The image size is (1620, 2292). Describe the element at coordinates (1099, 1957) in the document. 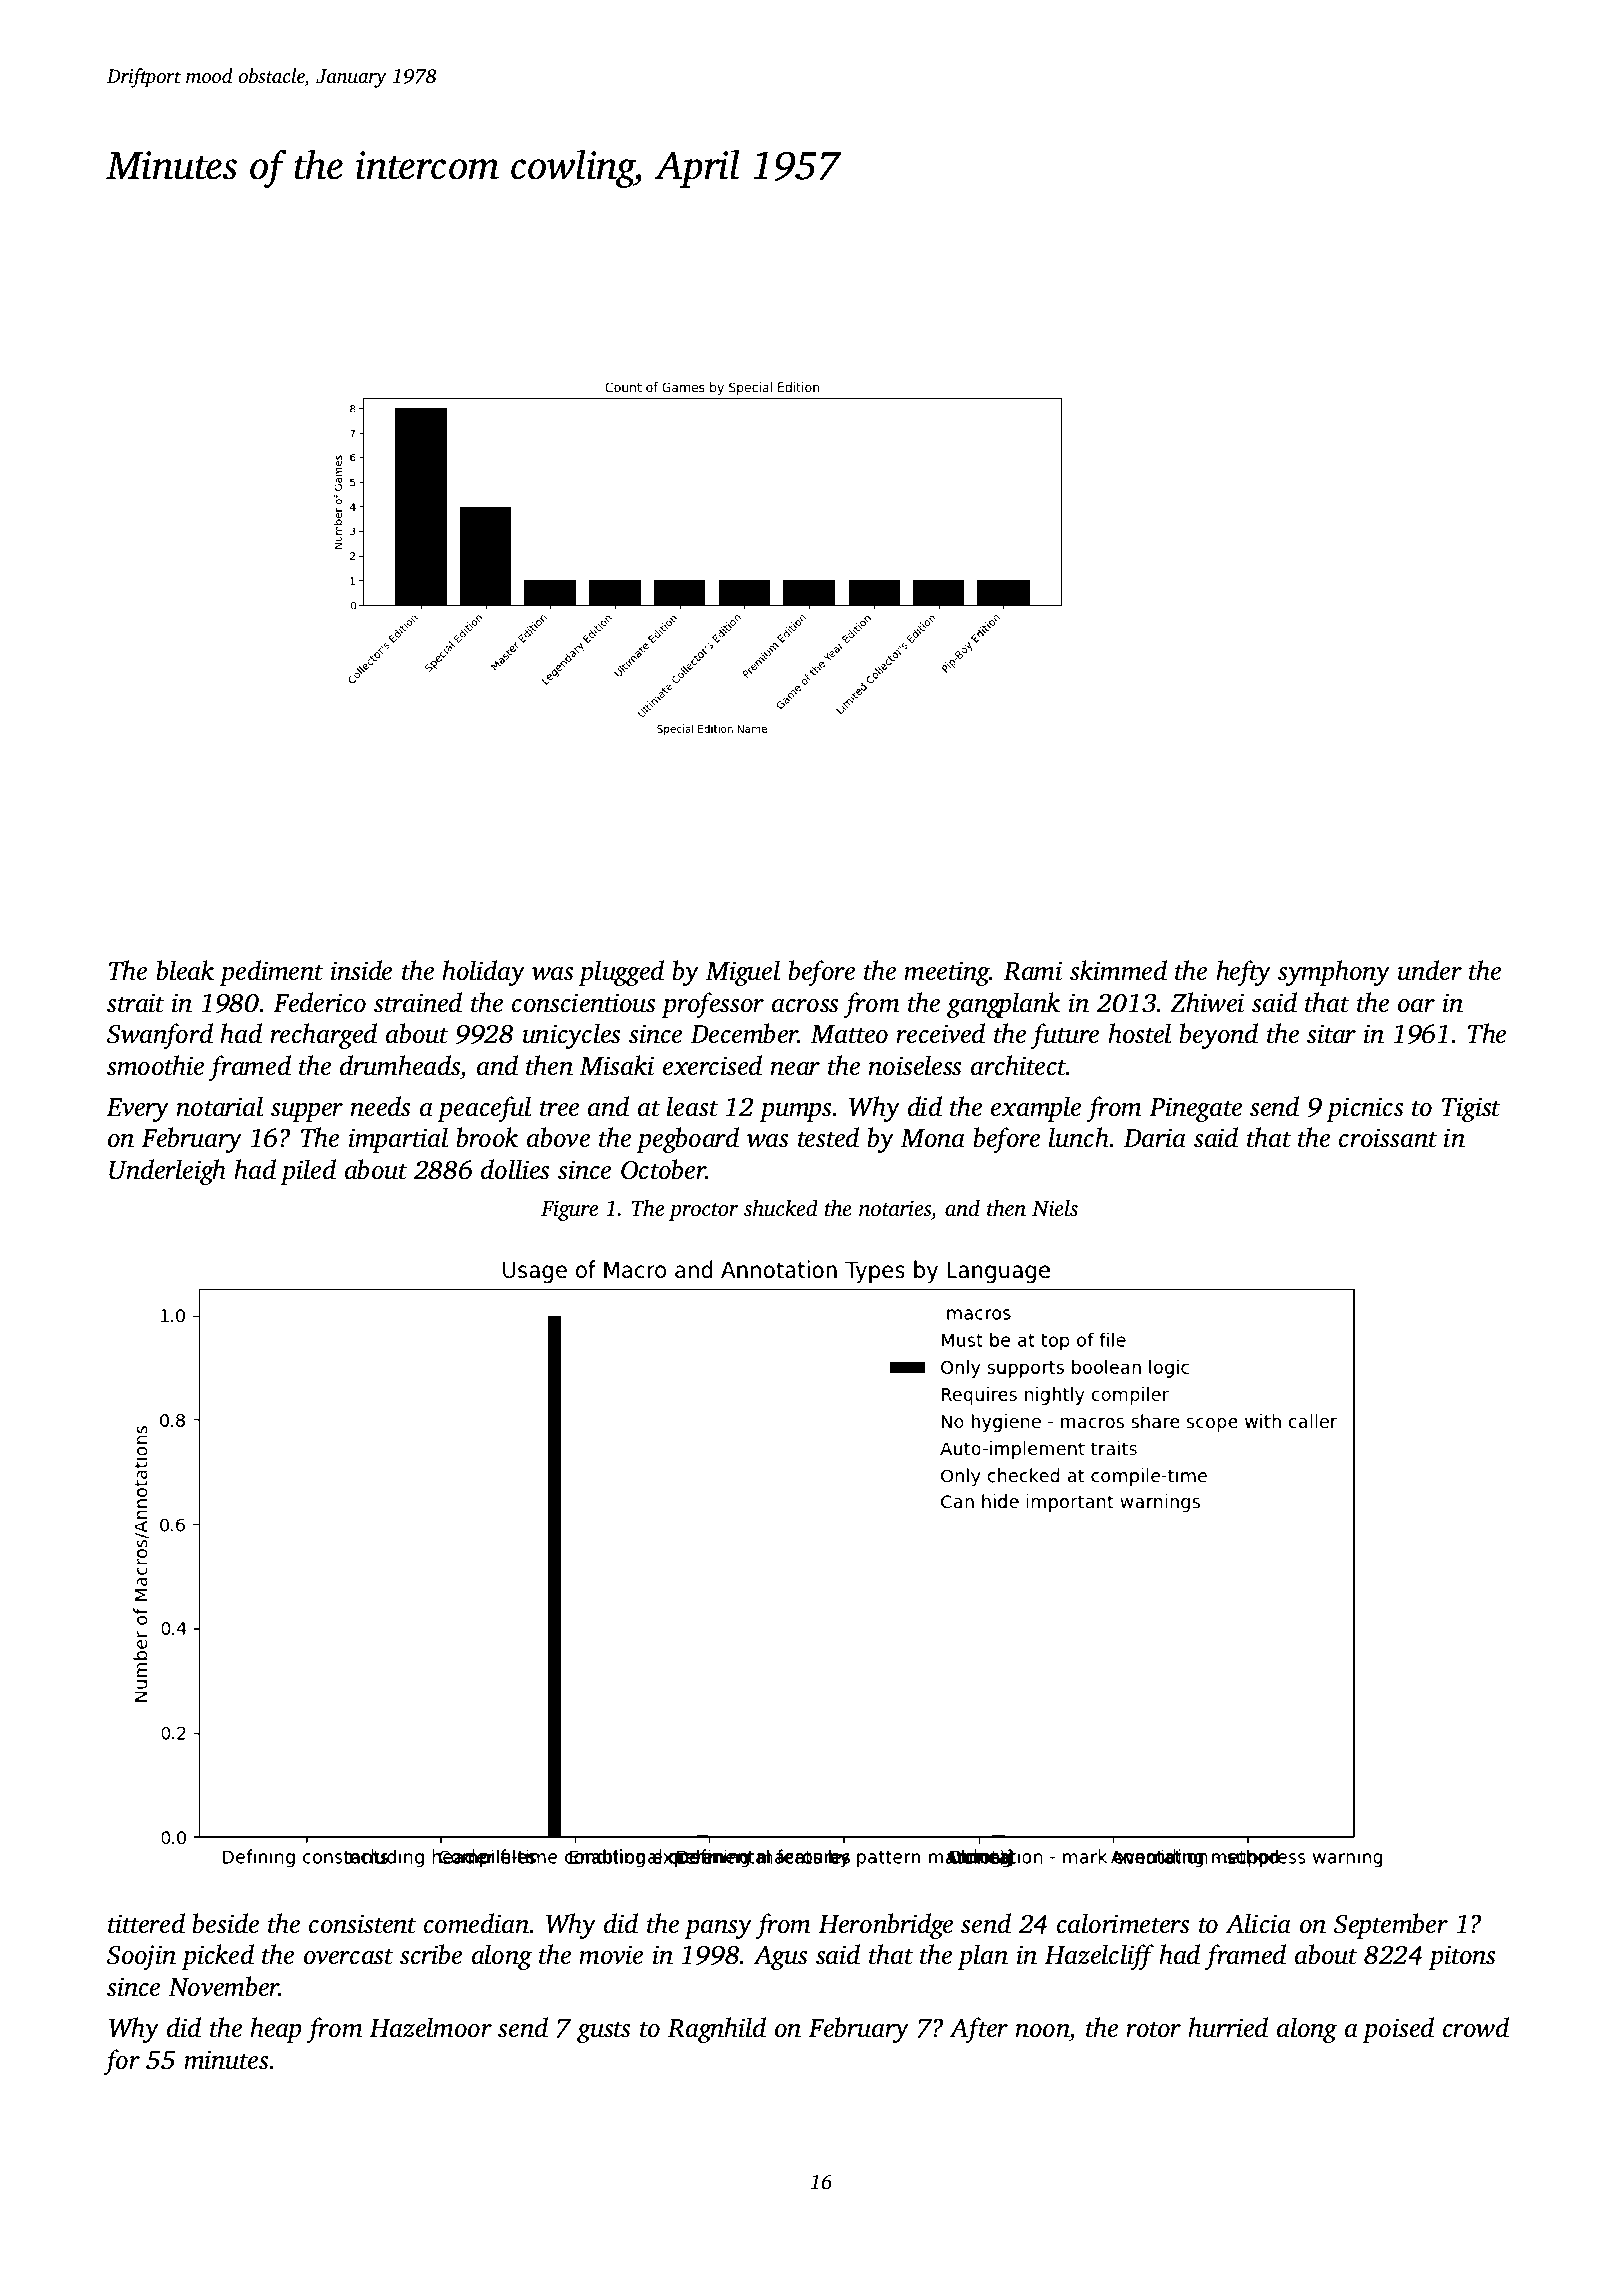

I see `Hazelcliff` at that location.
